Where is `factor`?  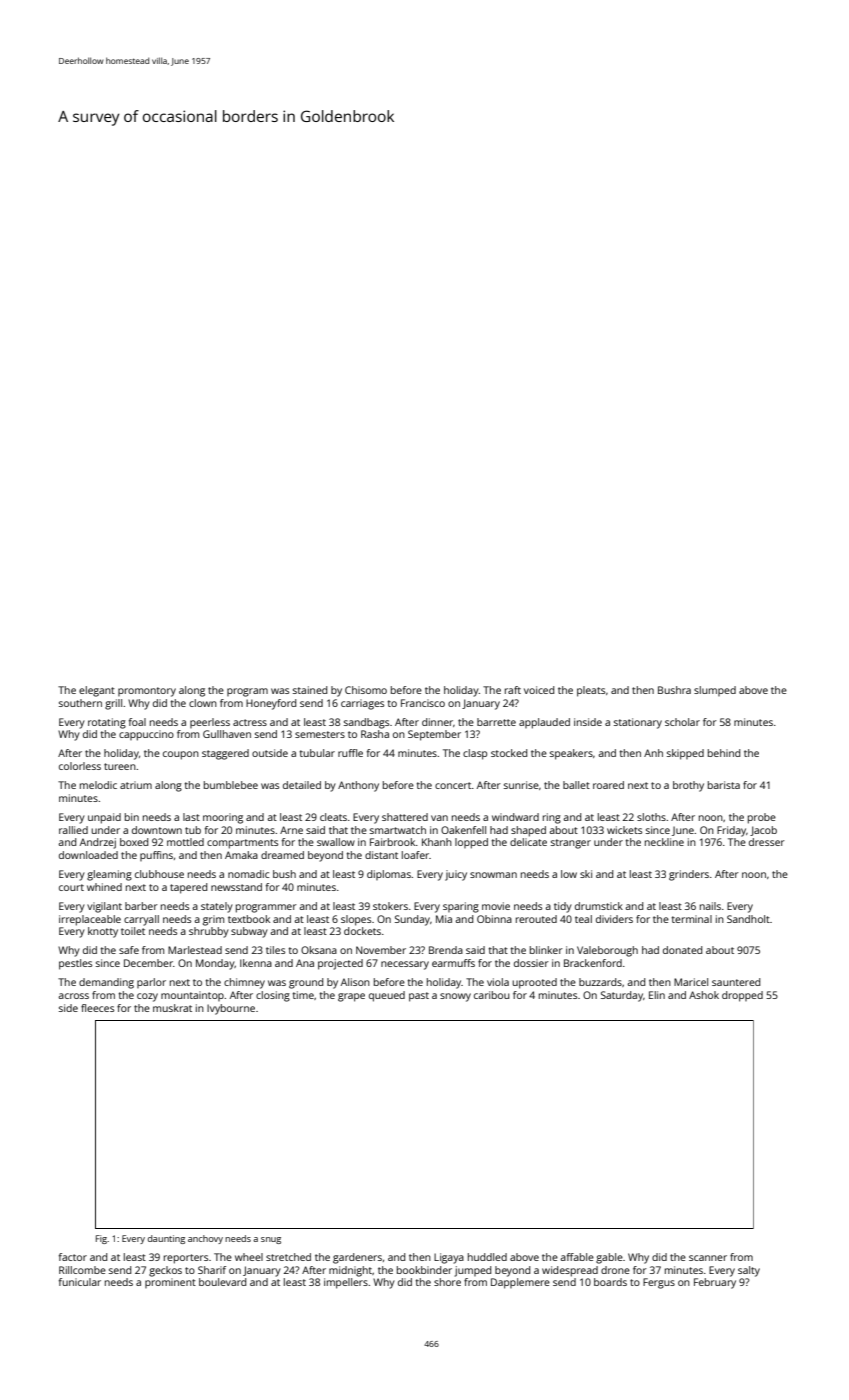 factor is located at coordinates (73, 1257).
